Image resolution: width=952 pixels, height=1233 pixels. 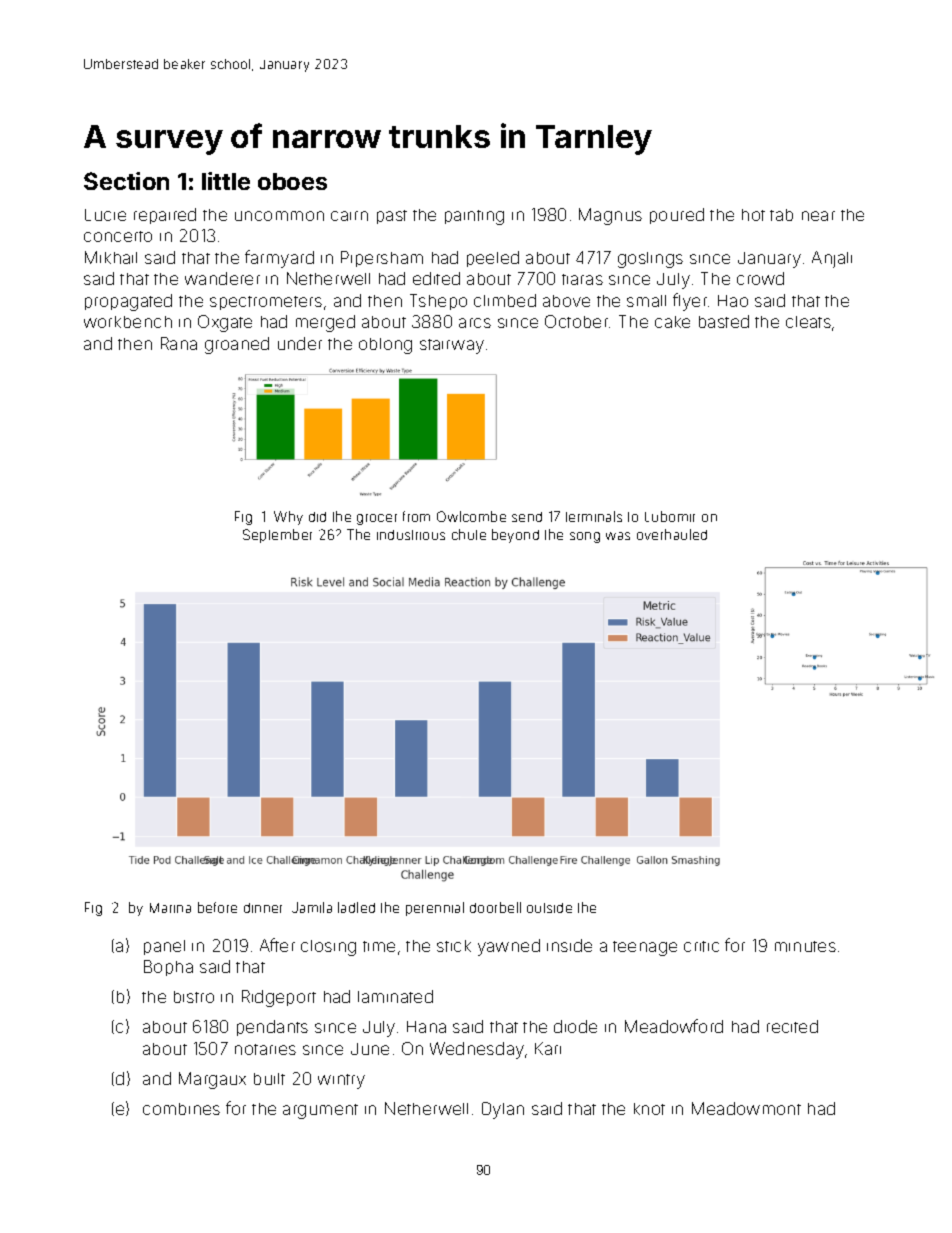 What do you see at coordinates (288, 518) in the screenshot?
I see `Why` at bounding box center [288, 518].
